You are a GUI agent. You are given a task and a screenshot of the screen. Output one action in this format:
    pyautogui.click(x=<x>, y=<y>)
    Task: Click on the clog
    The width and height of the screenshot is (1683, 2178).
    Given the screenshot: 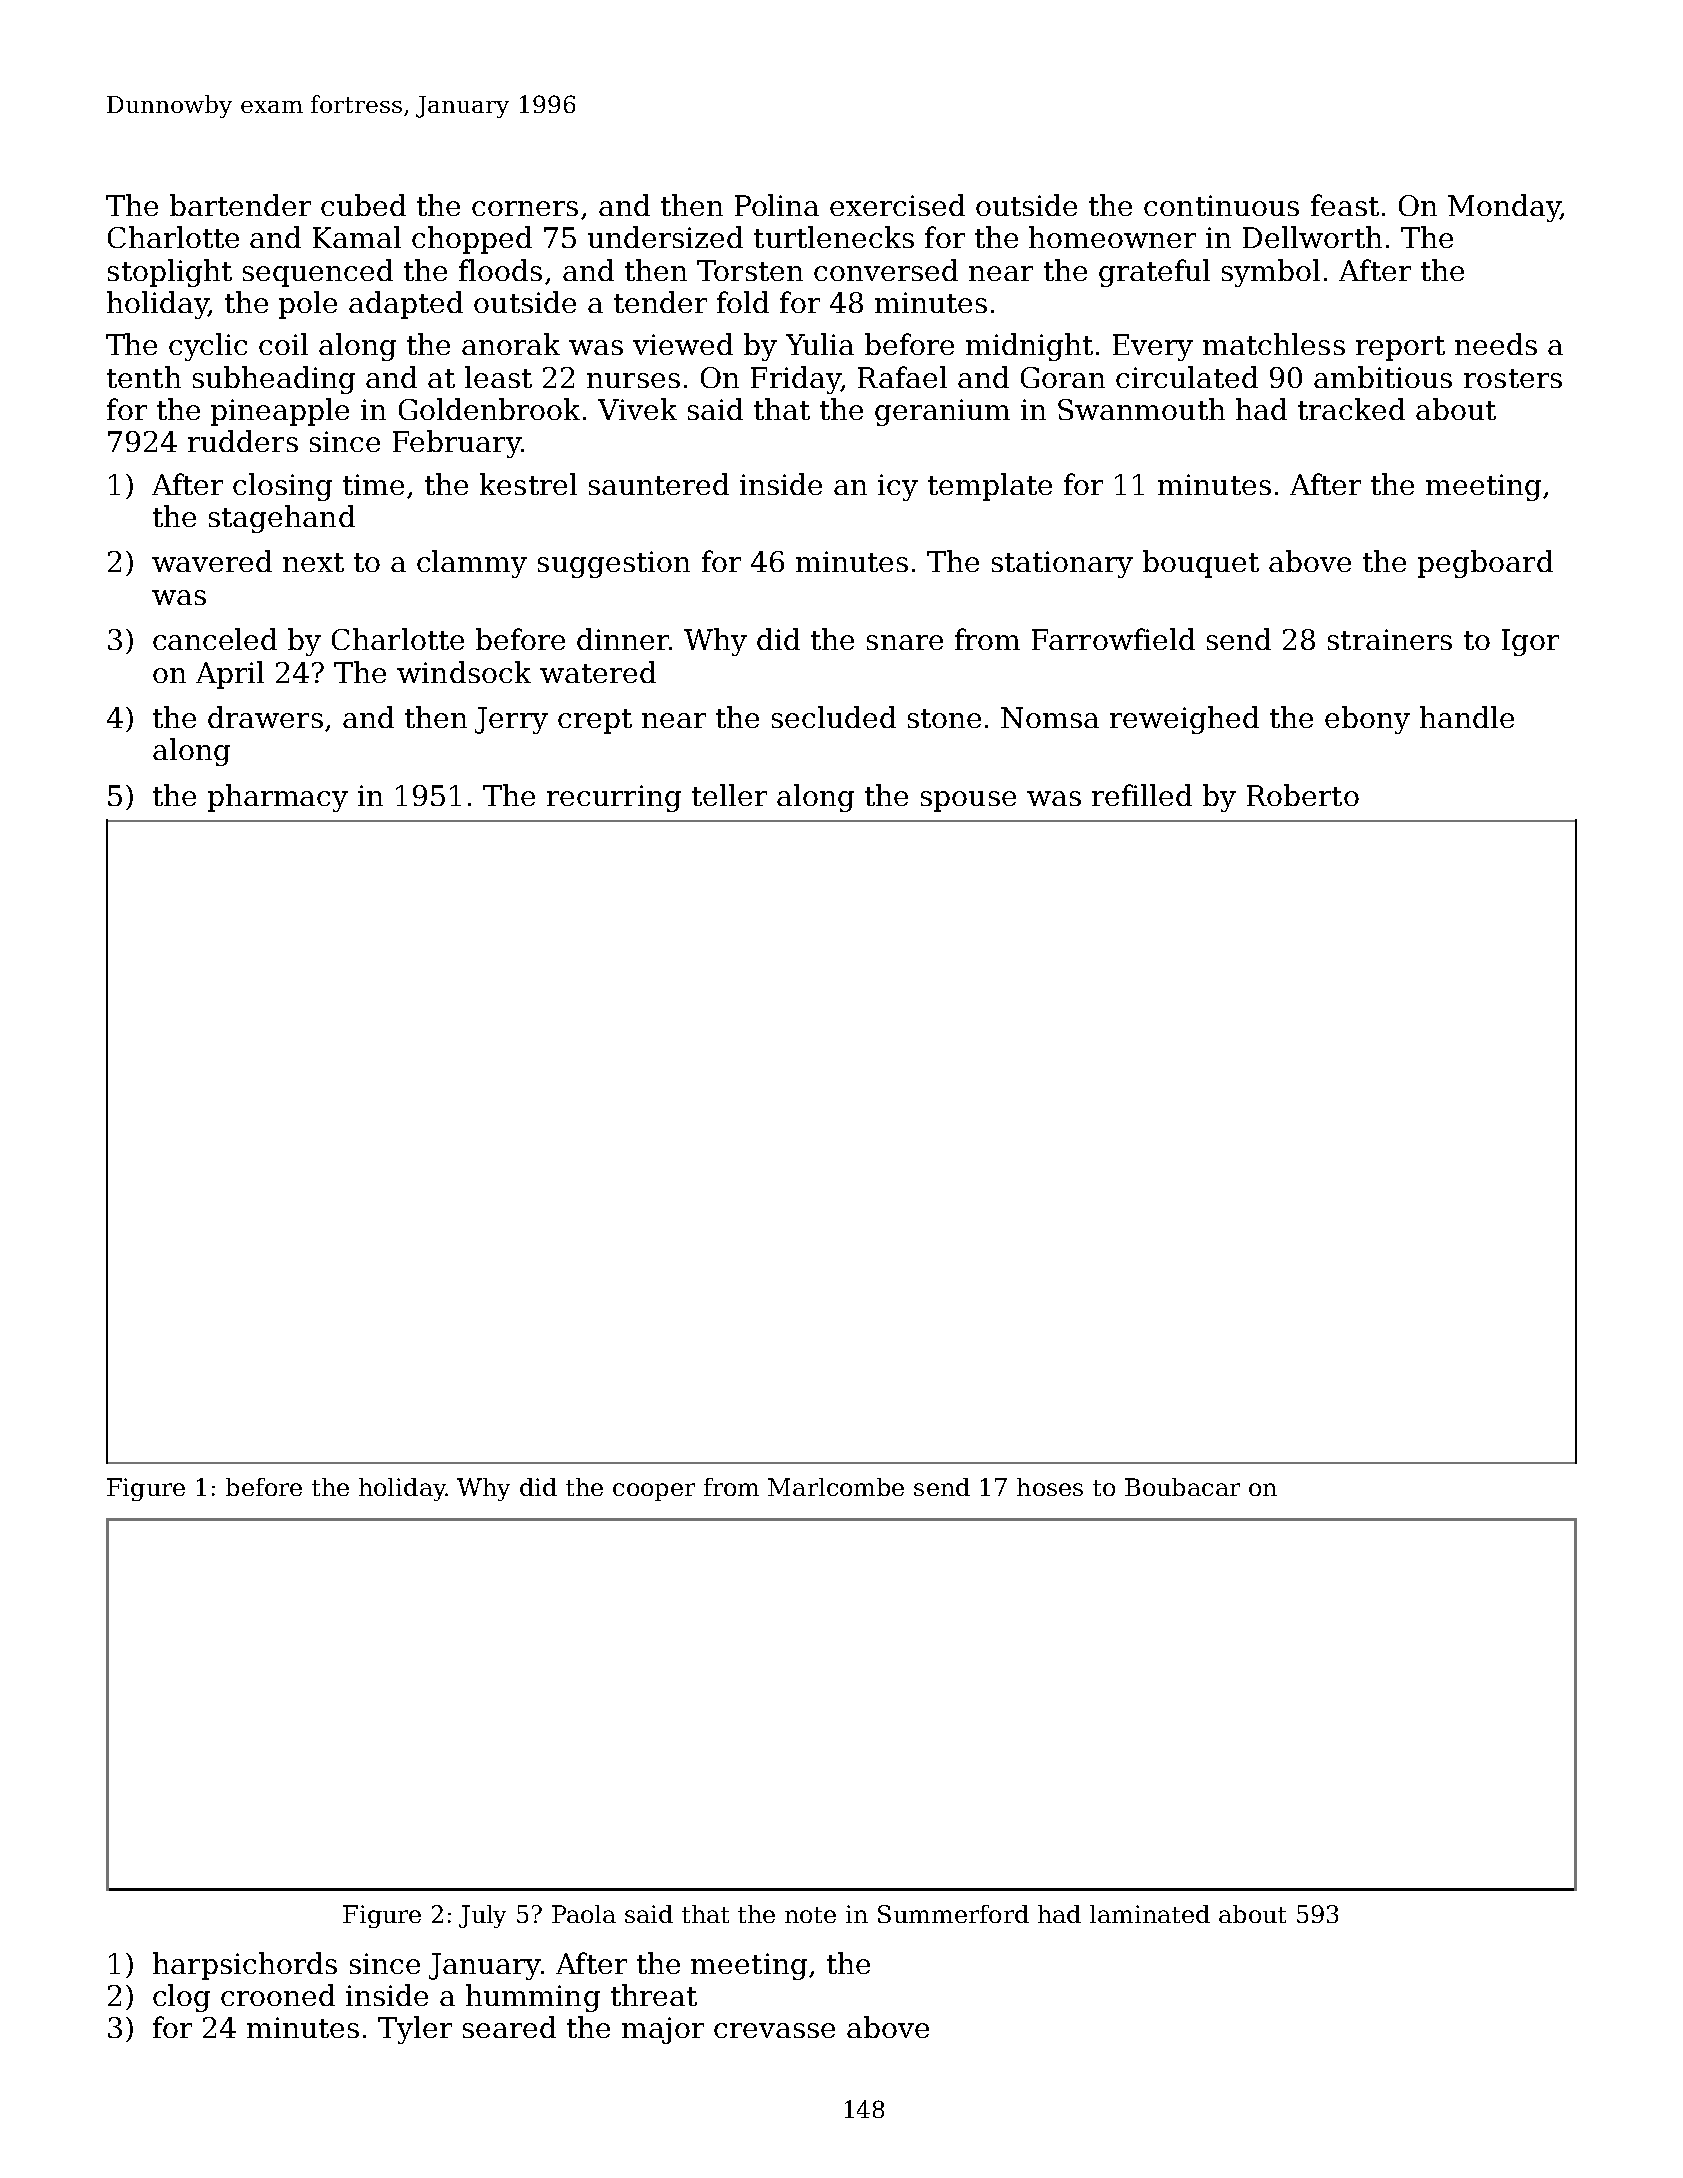 What is the action you would take?
    pyautogui.click(x=181, y=1998)
